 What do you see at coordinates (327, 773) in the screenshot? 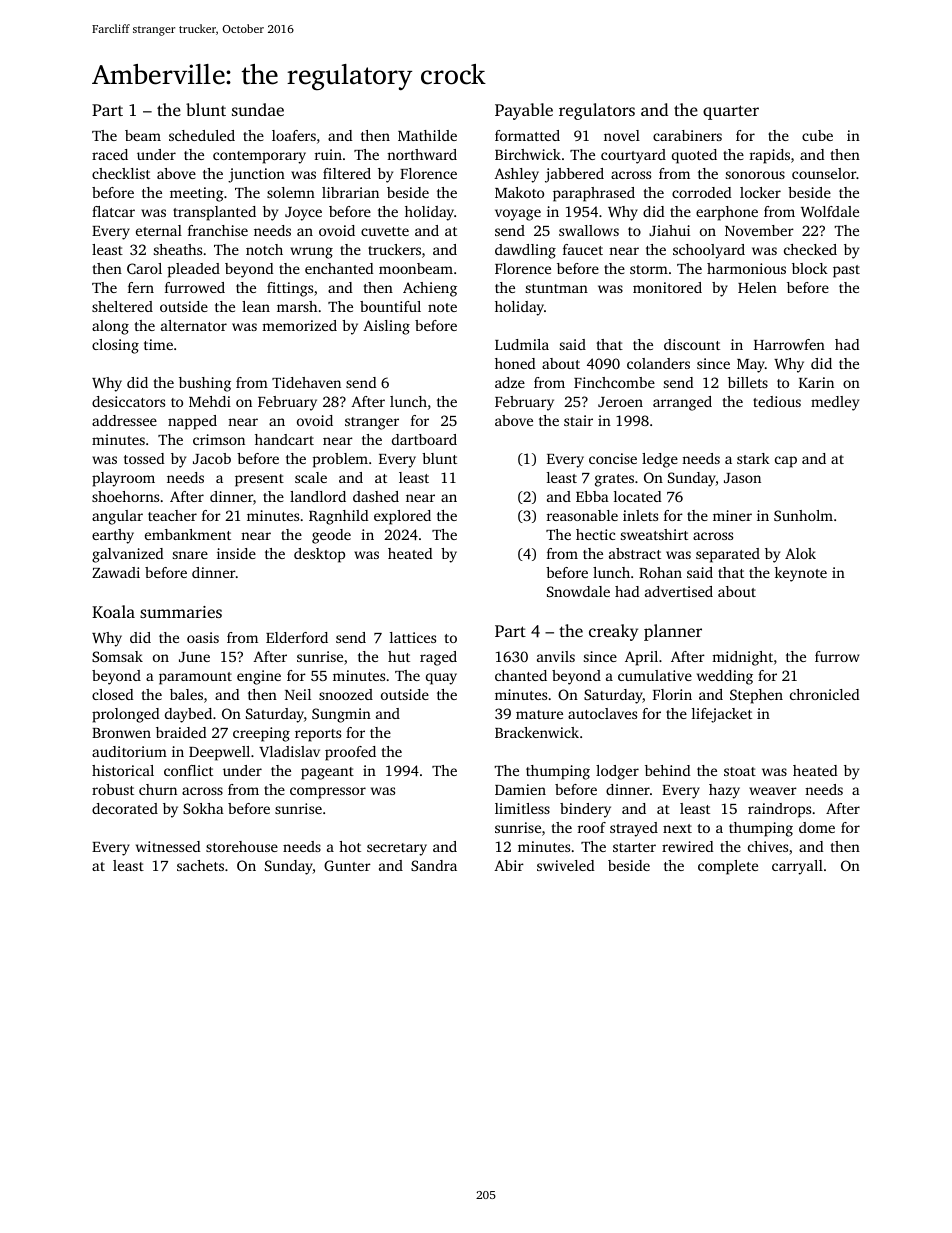
I see `pageant` at bounding box center [327, 773].
